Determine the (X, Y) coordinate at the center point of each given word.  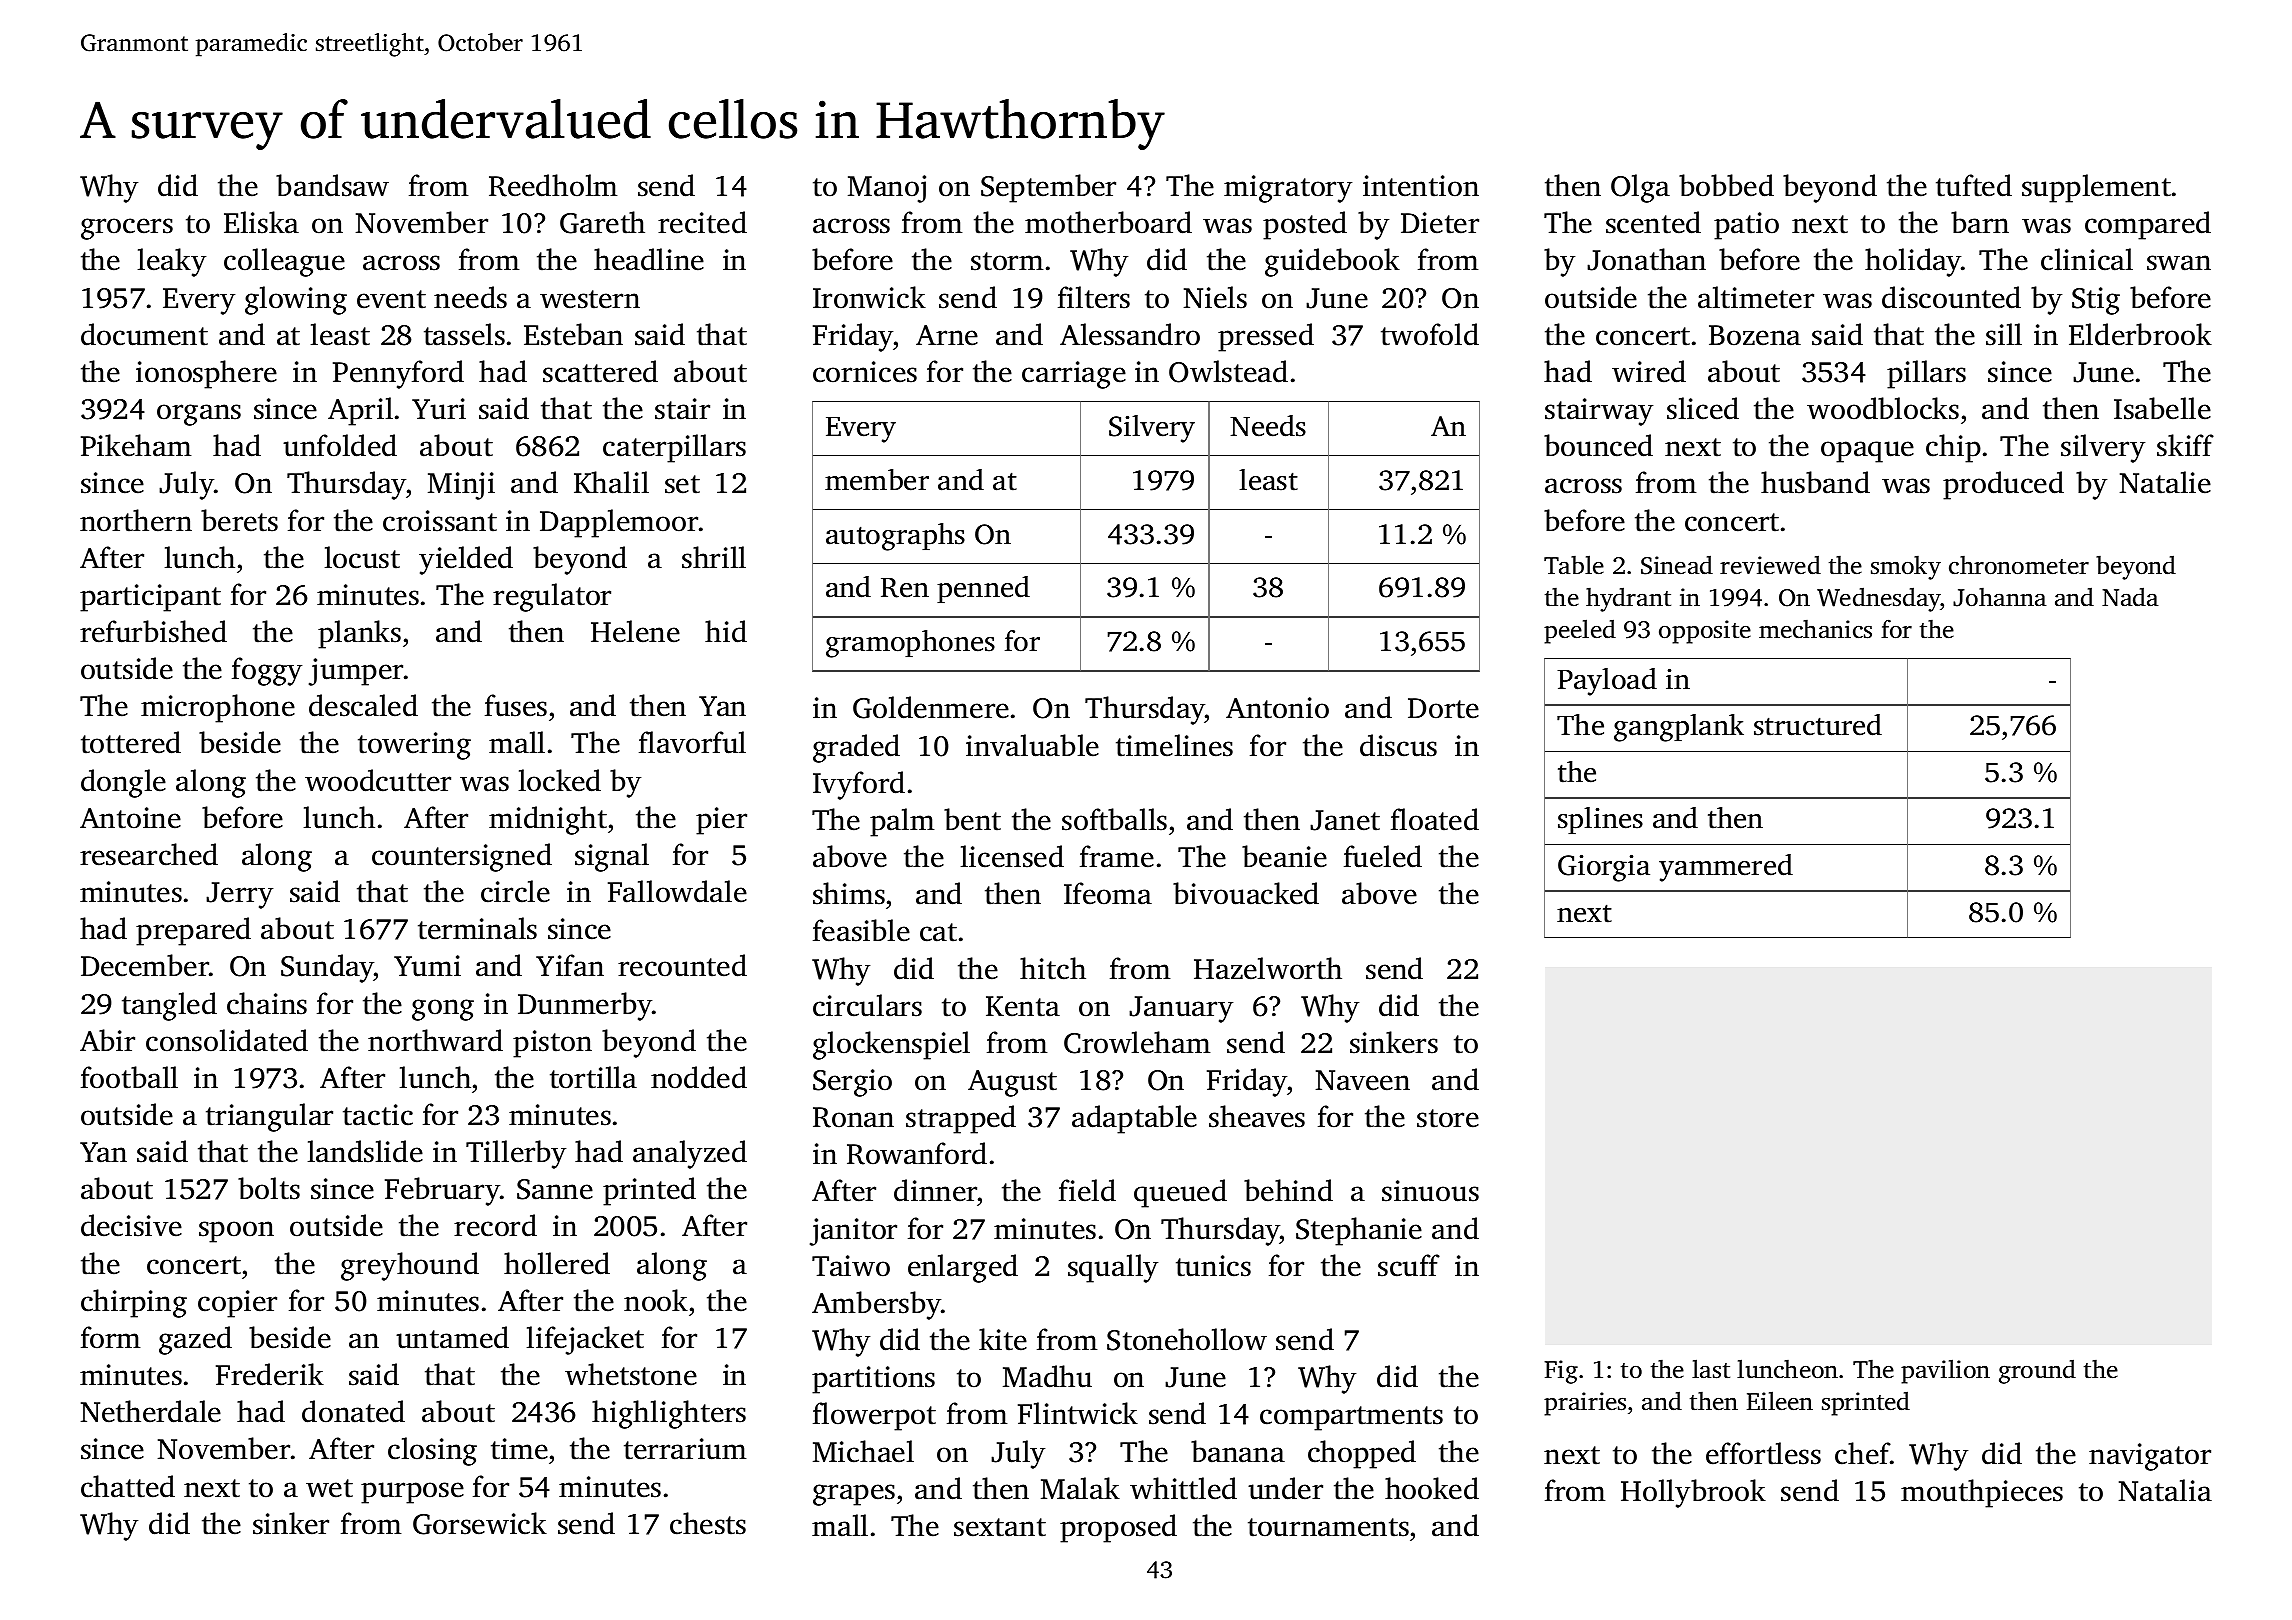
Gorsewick (480, 1523)
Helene (635, 631)
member (877, 480)
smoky (1906, 567)
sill (2004, 334)
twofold (1430, 334)
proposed (1118, 1528)
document (144, 334)
